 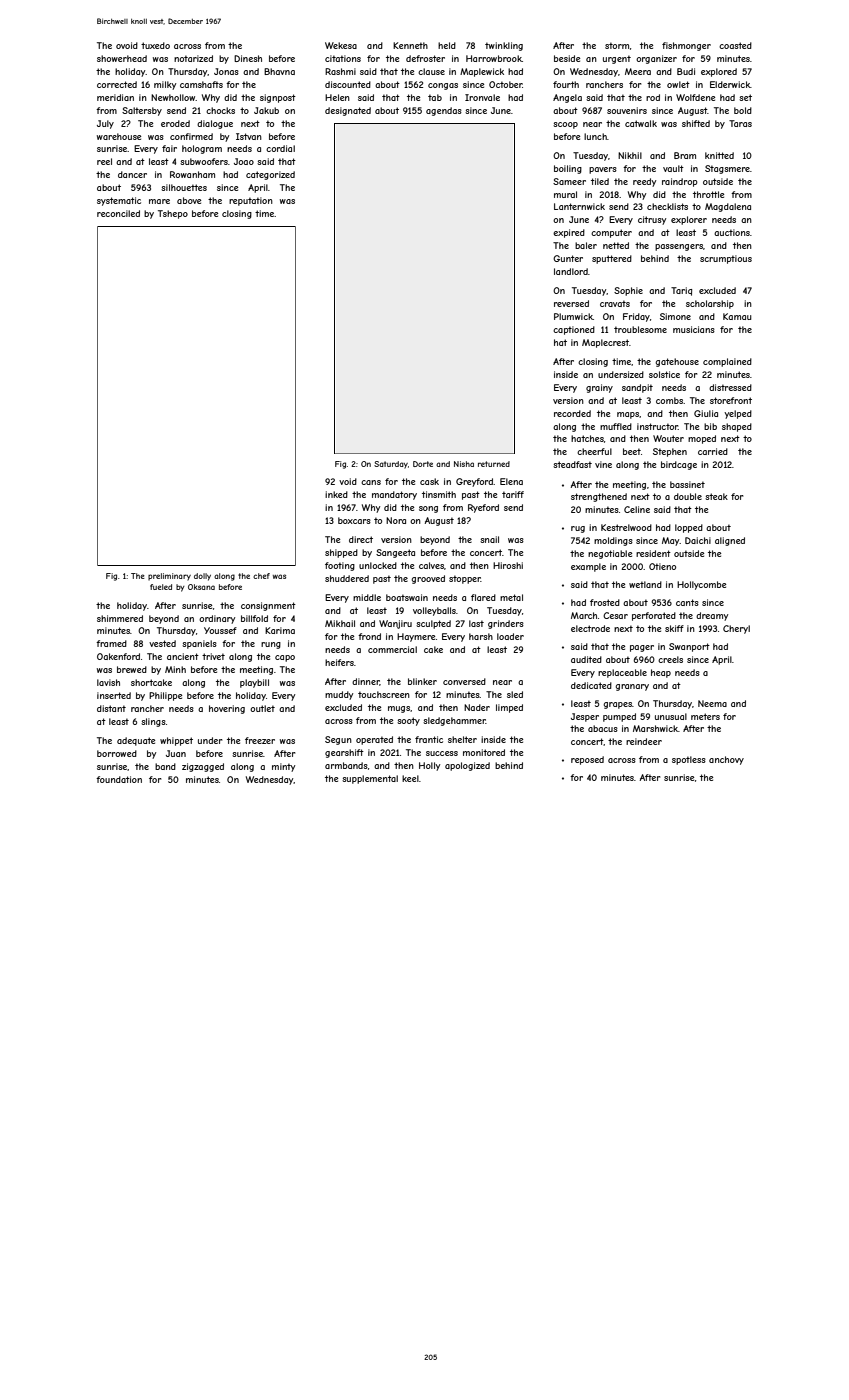 What do you see at coordinates (391, 465) in the screenshot?
I see `Saturday` at bounding box center [391, 465].
